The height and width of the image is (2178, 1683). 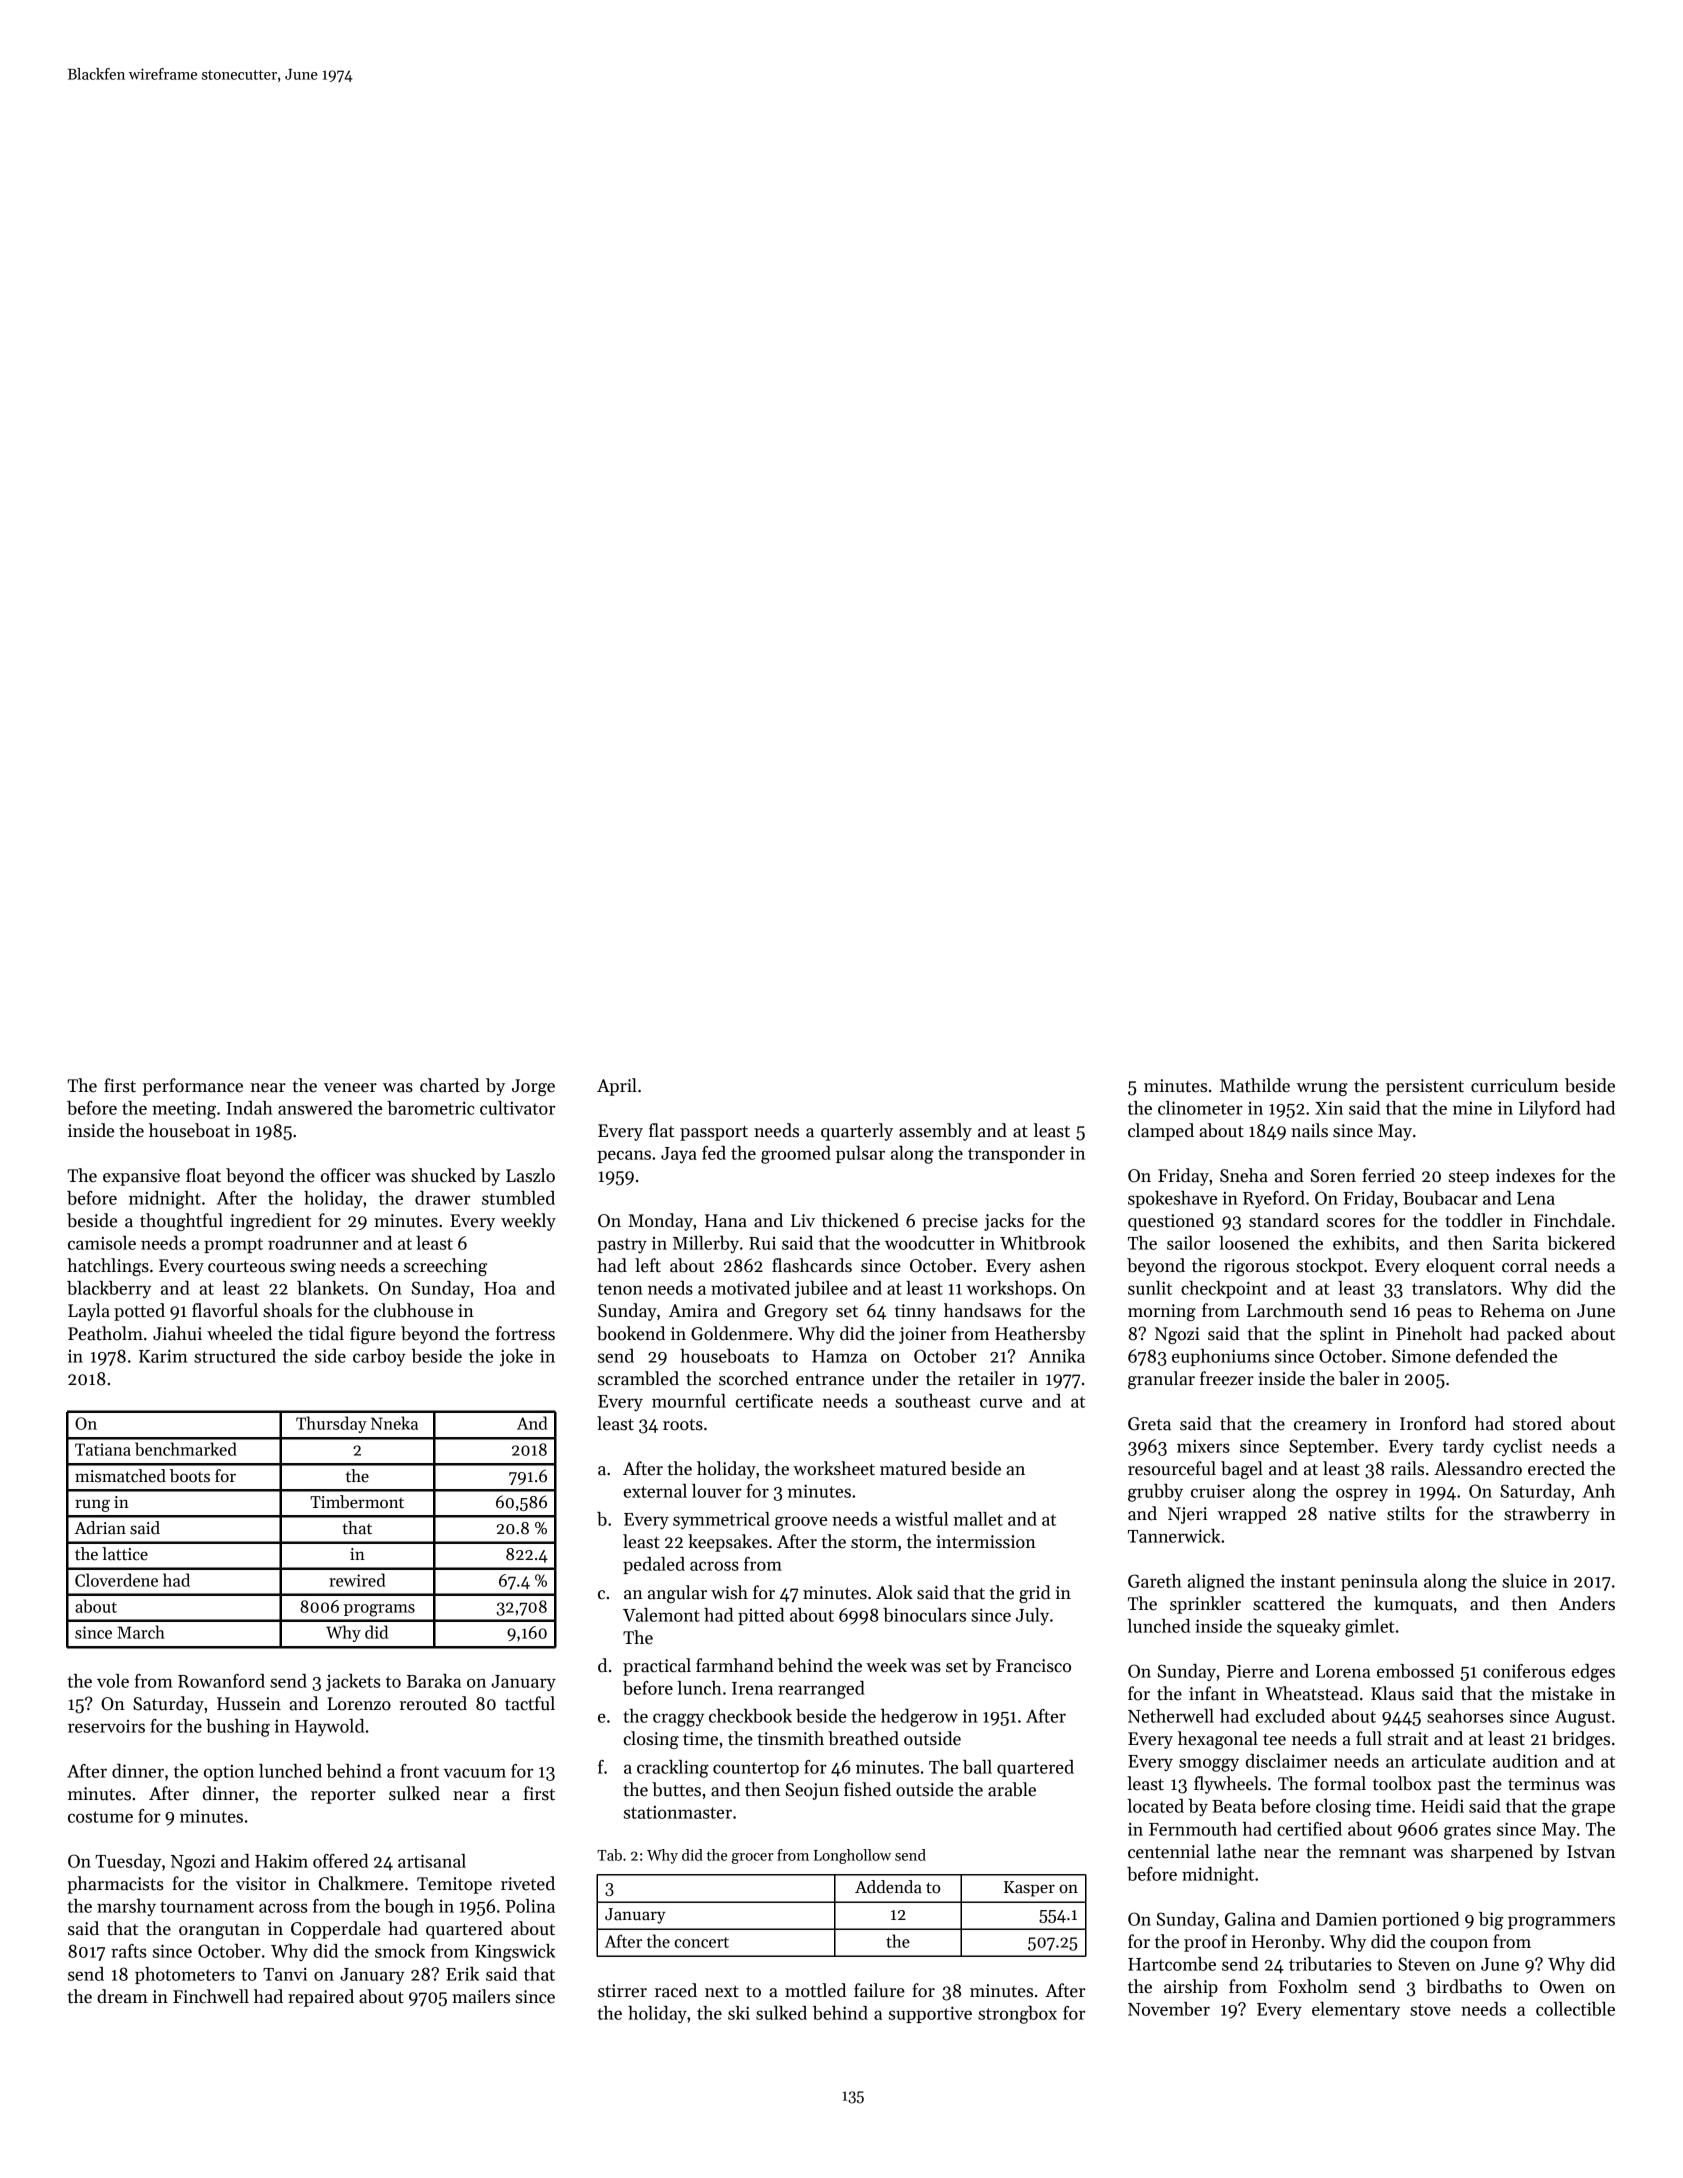 I want to click on mallet, so click(x=978, y=1519).
